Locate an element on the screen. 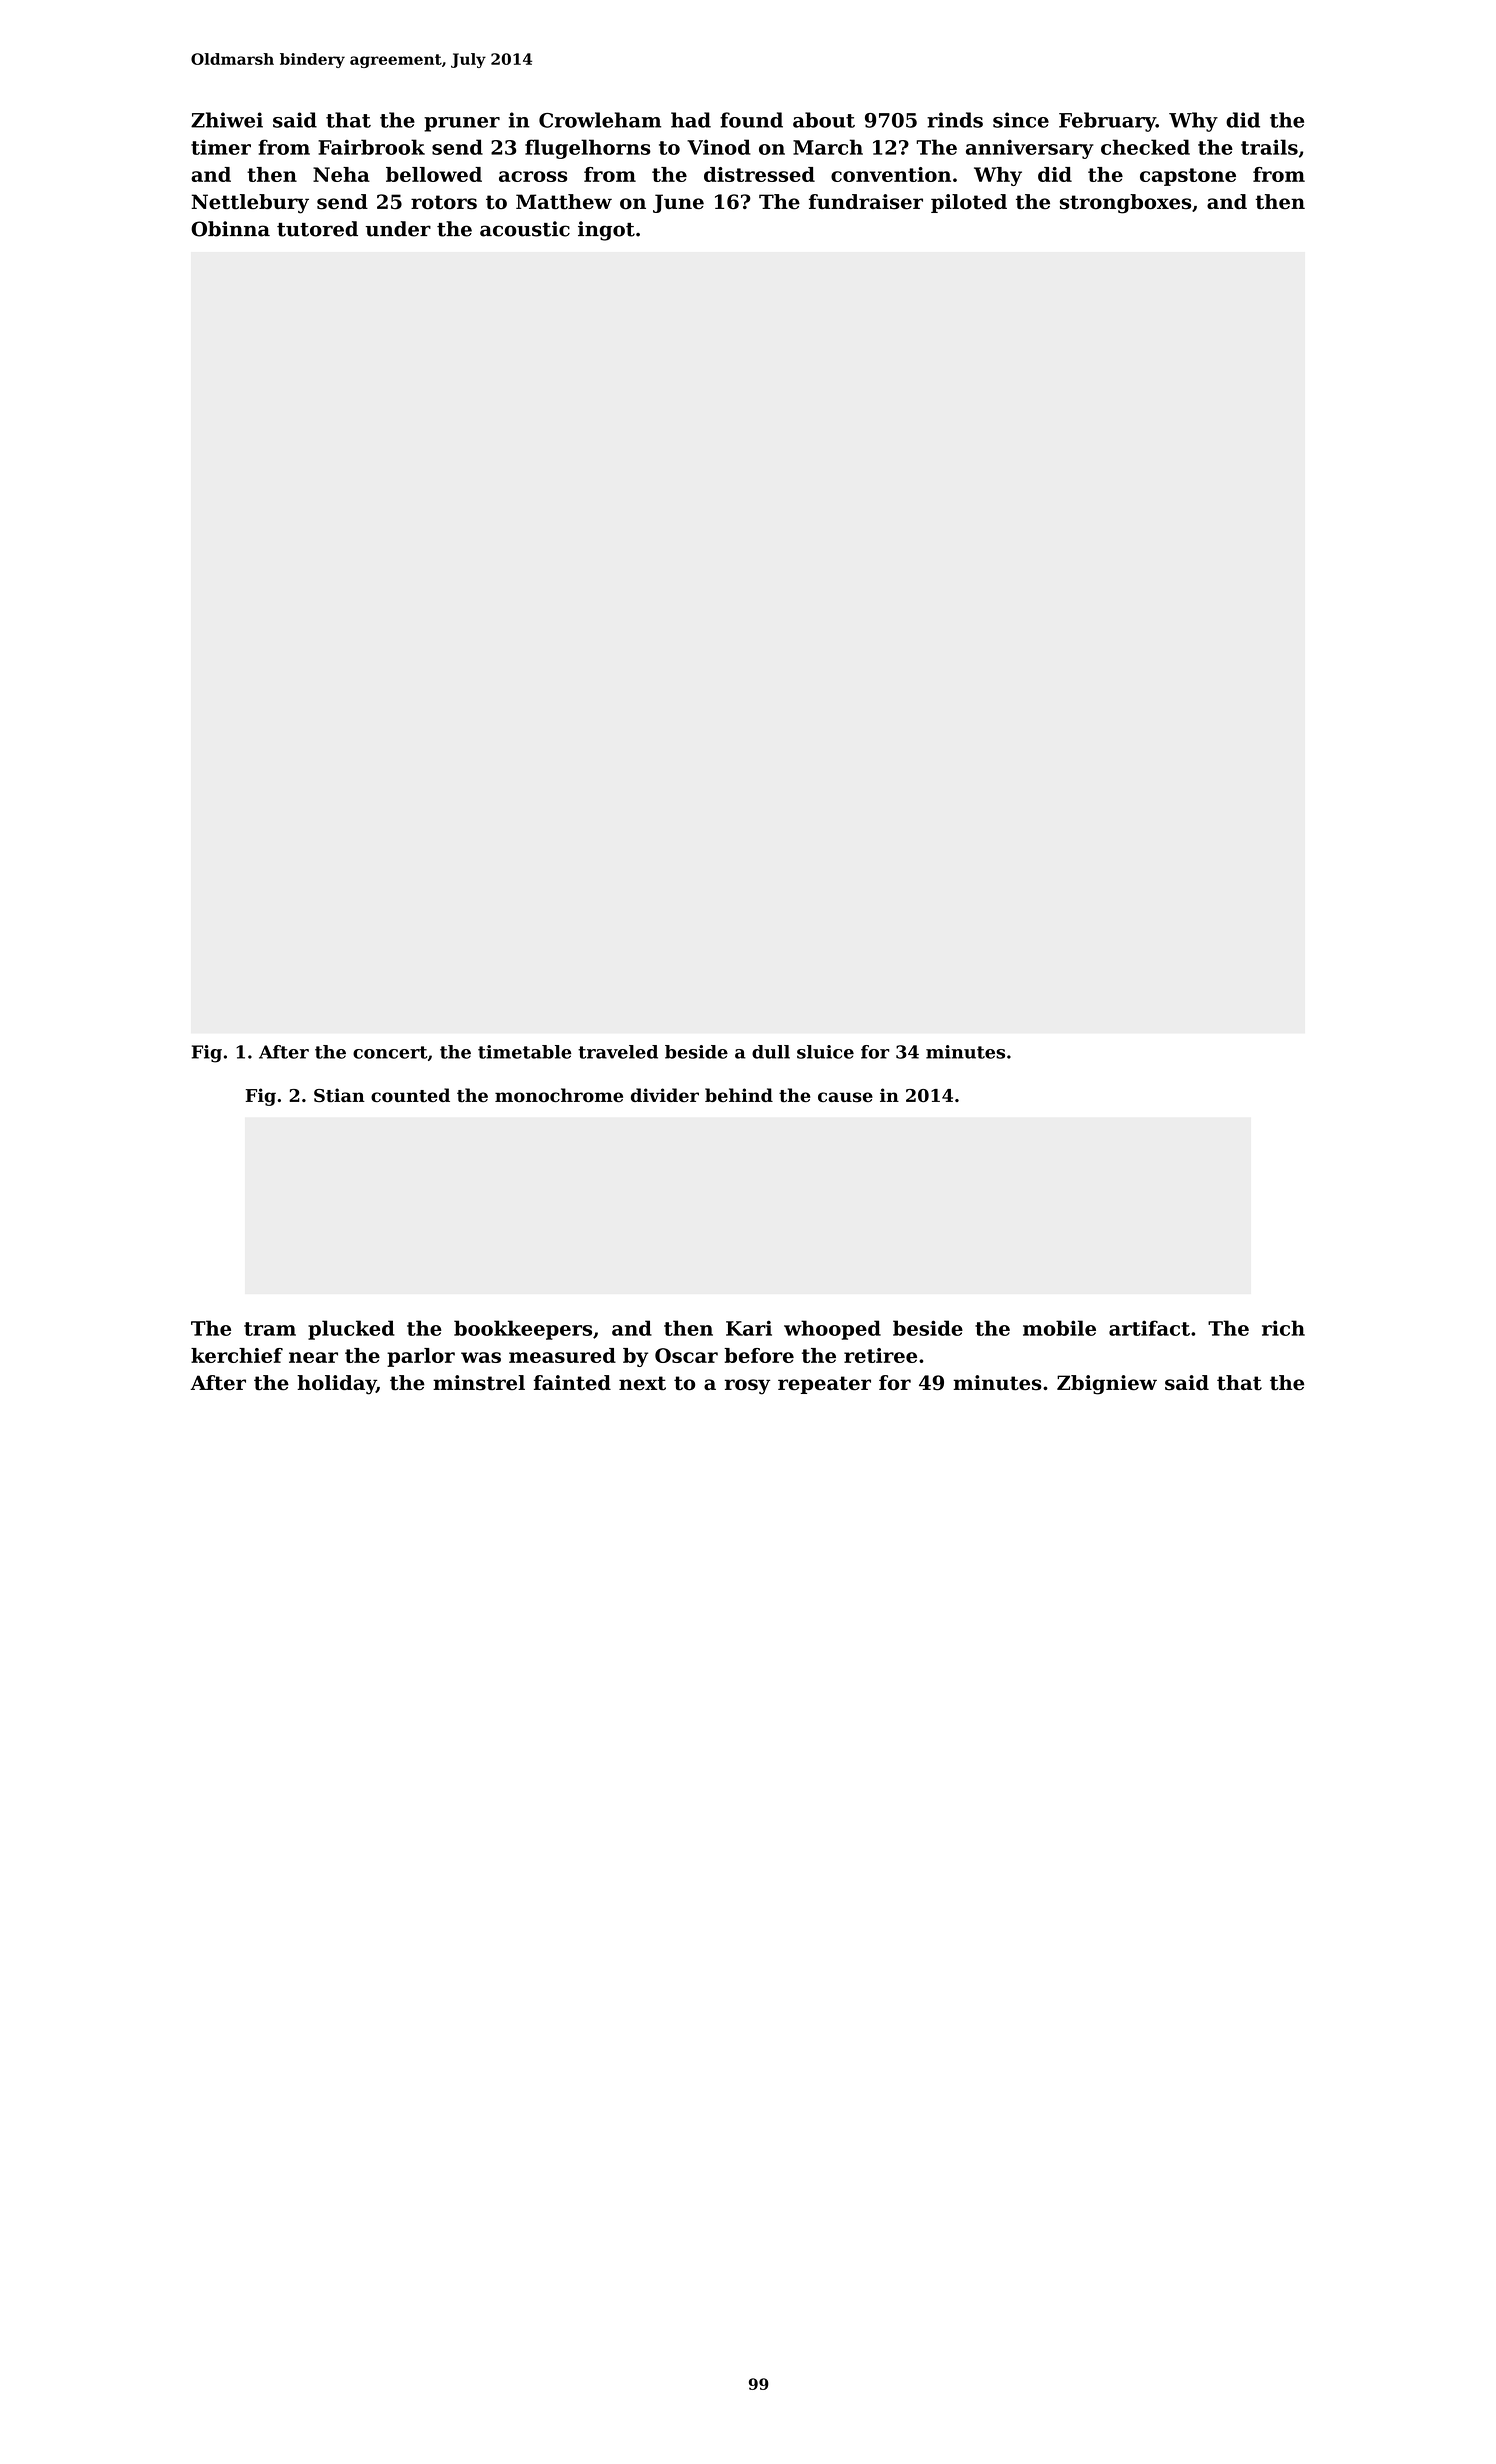 The width and height of the screenshot is (1496, 2464). bookkeepers is located at coordinates (523, 1330).
